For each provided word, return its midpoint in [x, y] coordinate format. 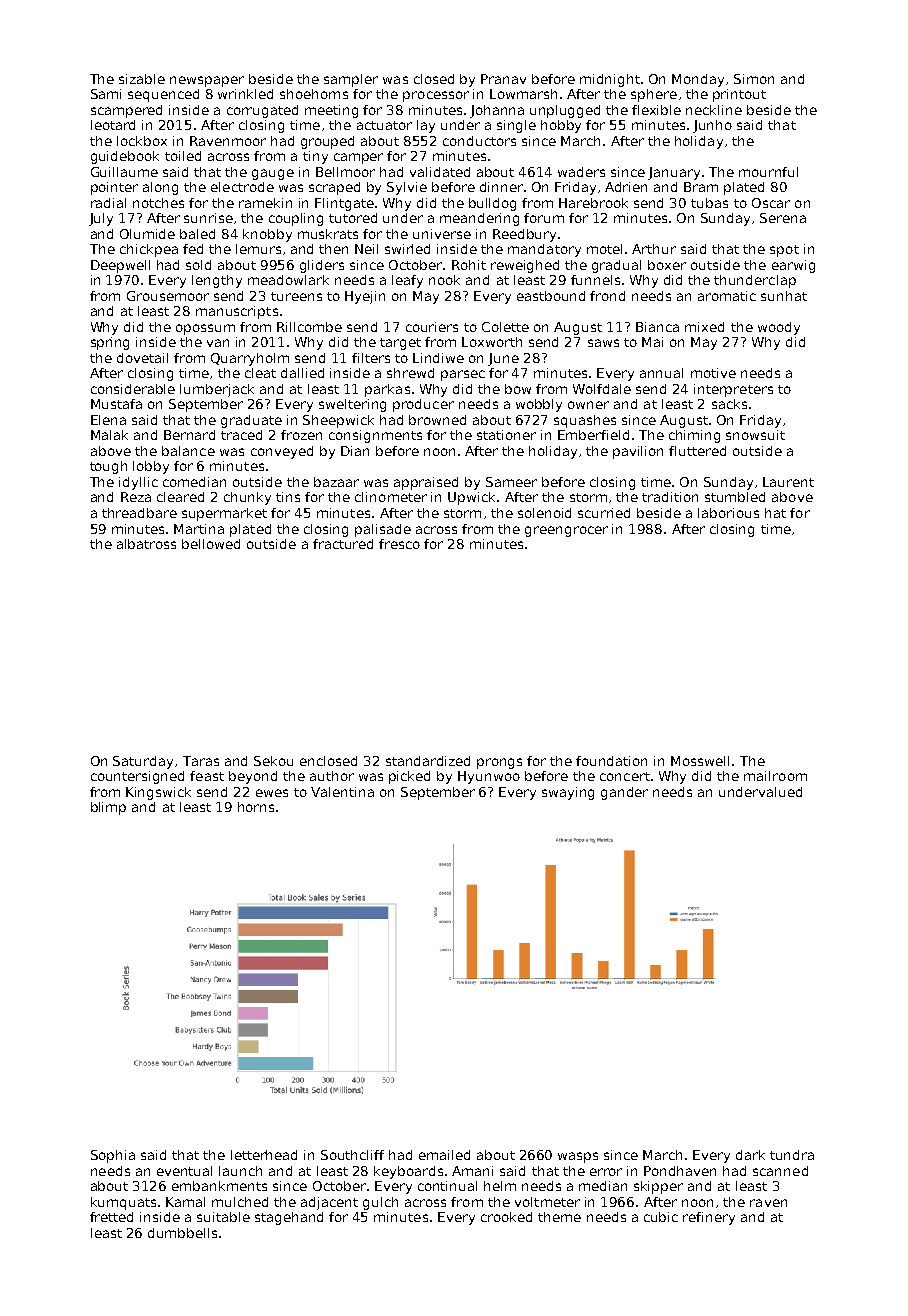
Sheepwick [338, 421]
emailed [444, 1155]
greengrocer [566, 531]
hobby [561, 126]
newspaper [207, 81]
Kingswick [158, 793]
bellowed [211, 544]
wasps [578, 1157]
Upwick [471, 498]
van [218, 343]
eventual [184, 1171]
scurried [604, 513]
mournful [768, 172]
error [606, 1172]
